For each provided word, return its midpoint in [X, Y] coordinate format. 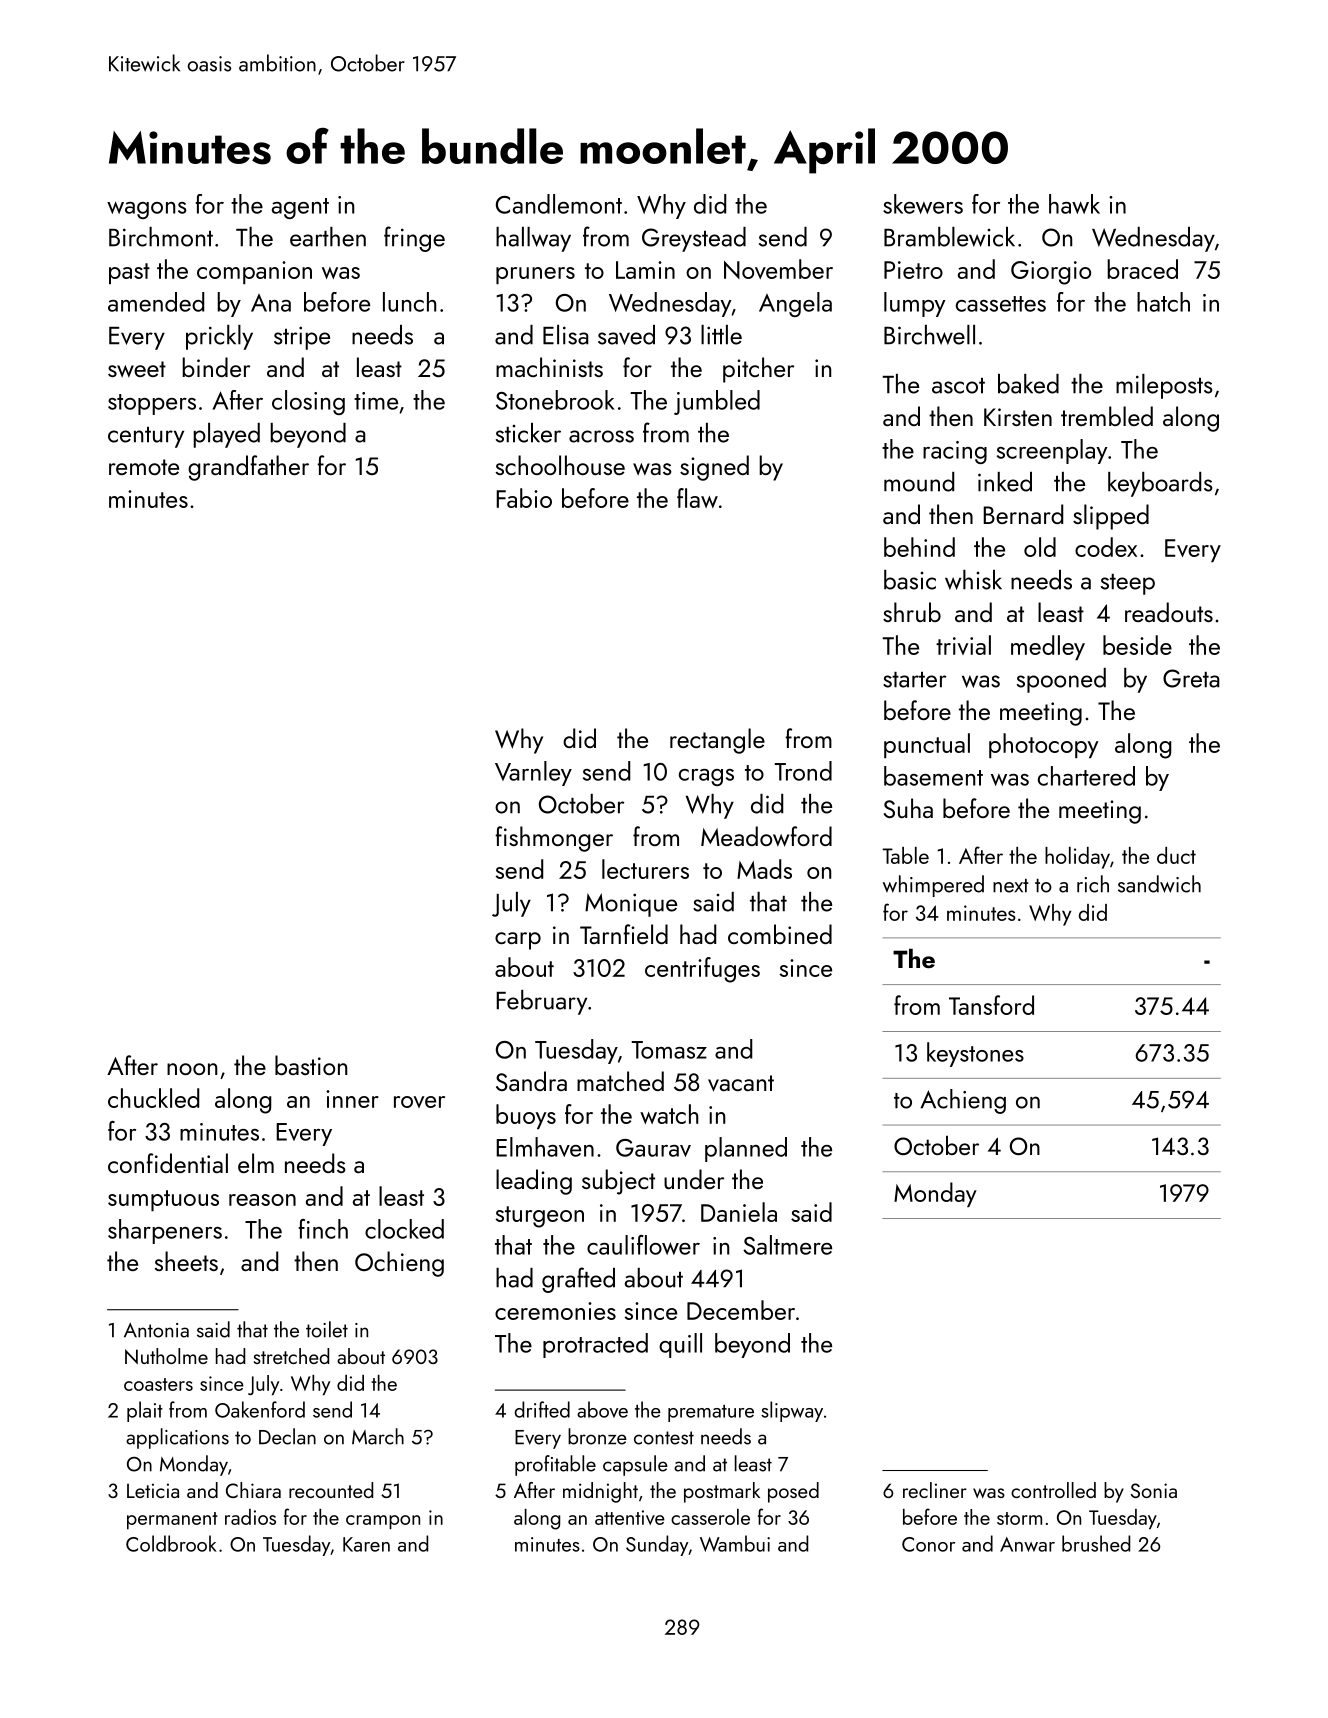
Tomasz [669, 1050]
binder [216, 367]
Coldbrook [171, 1543]
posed [793, 1492]
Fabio [524, 498]
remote [144, 467]
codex [1106, 547]
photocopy [1043, 745]
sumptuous [163, 1200]
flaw [697, 498]
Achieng [963, 1101]
